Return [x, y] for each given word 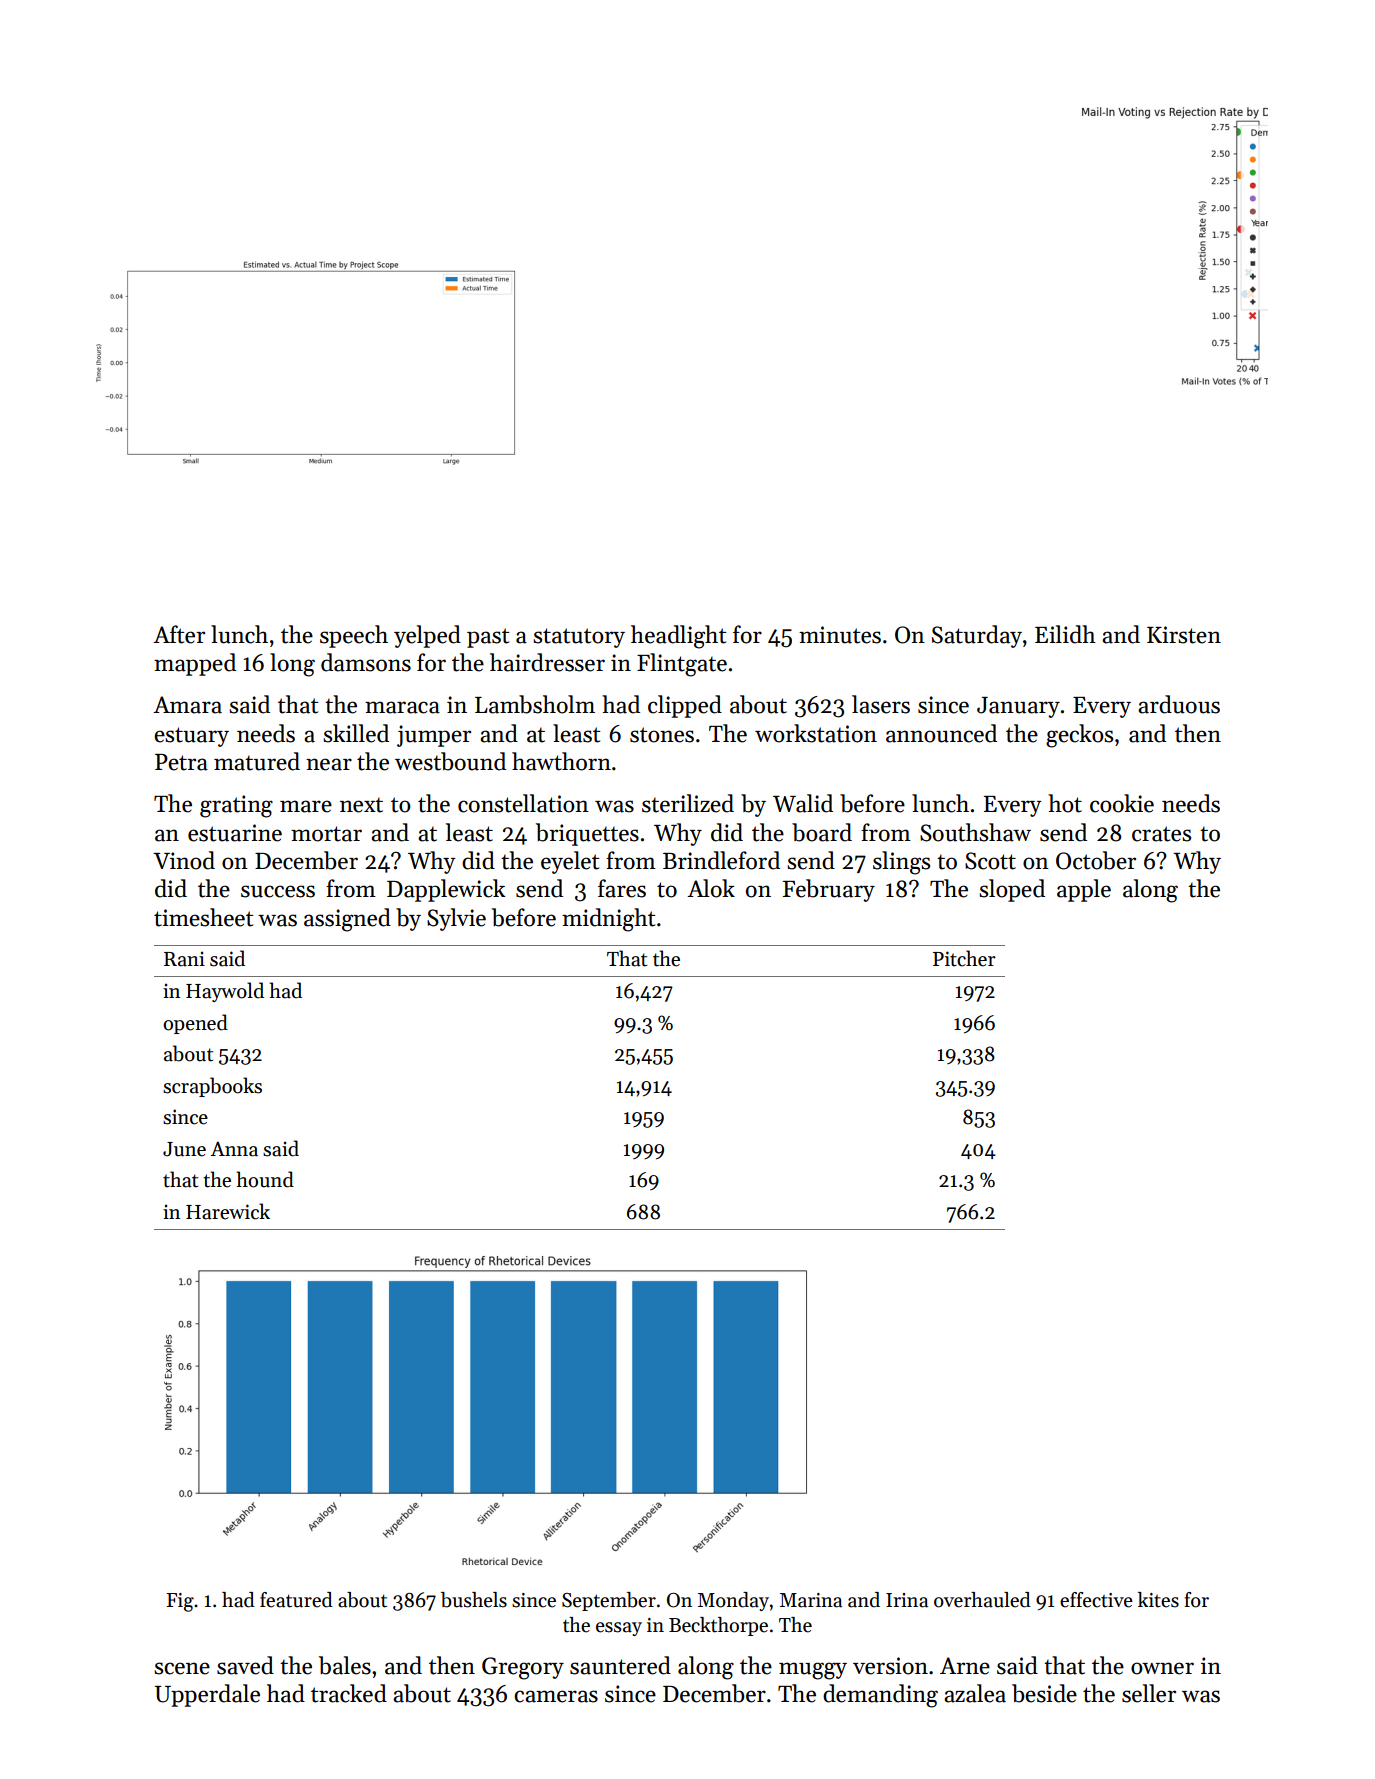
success [278, 891]
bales [345, 1665]
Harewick [228, 1211]
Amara [187, 705]
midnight [608, 920]
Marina [811, 1600]
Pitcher [964, 958]
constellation [523, 803]
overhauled [982, 1600]
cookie [1122, 803]
